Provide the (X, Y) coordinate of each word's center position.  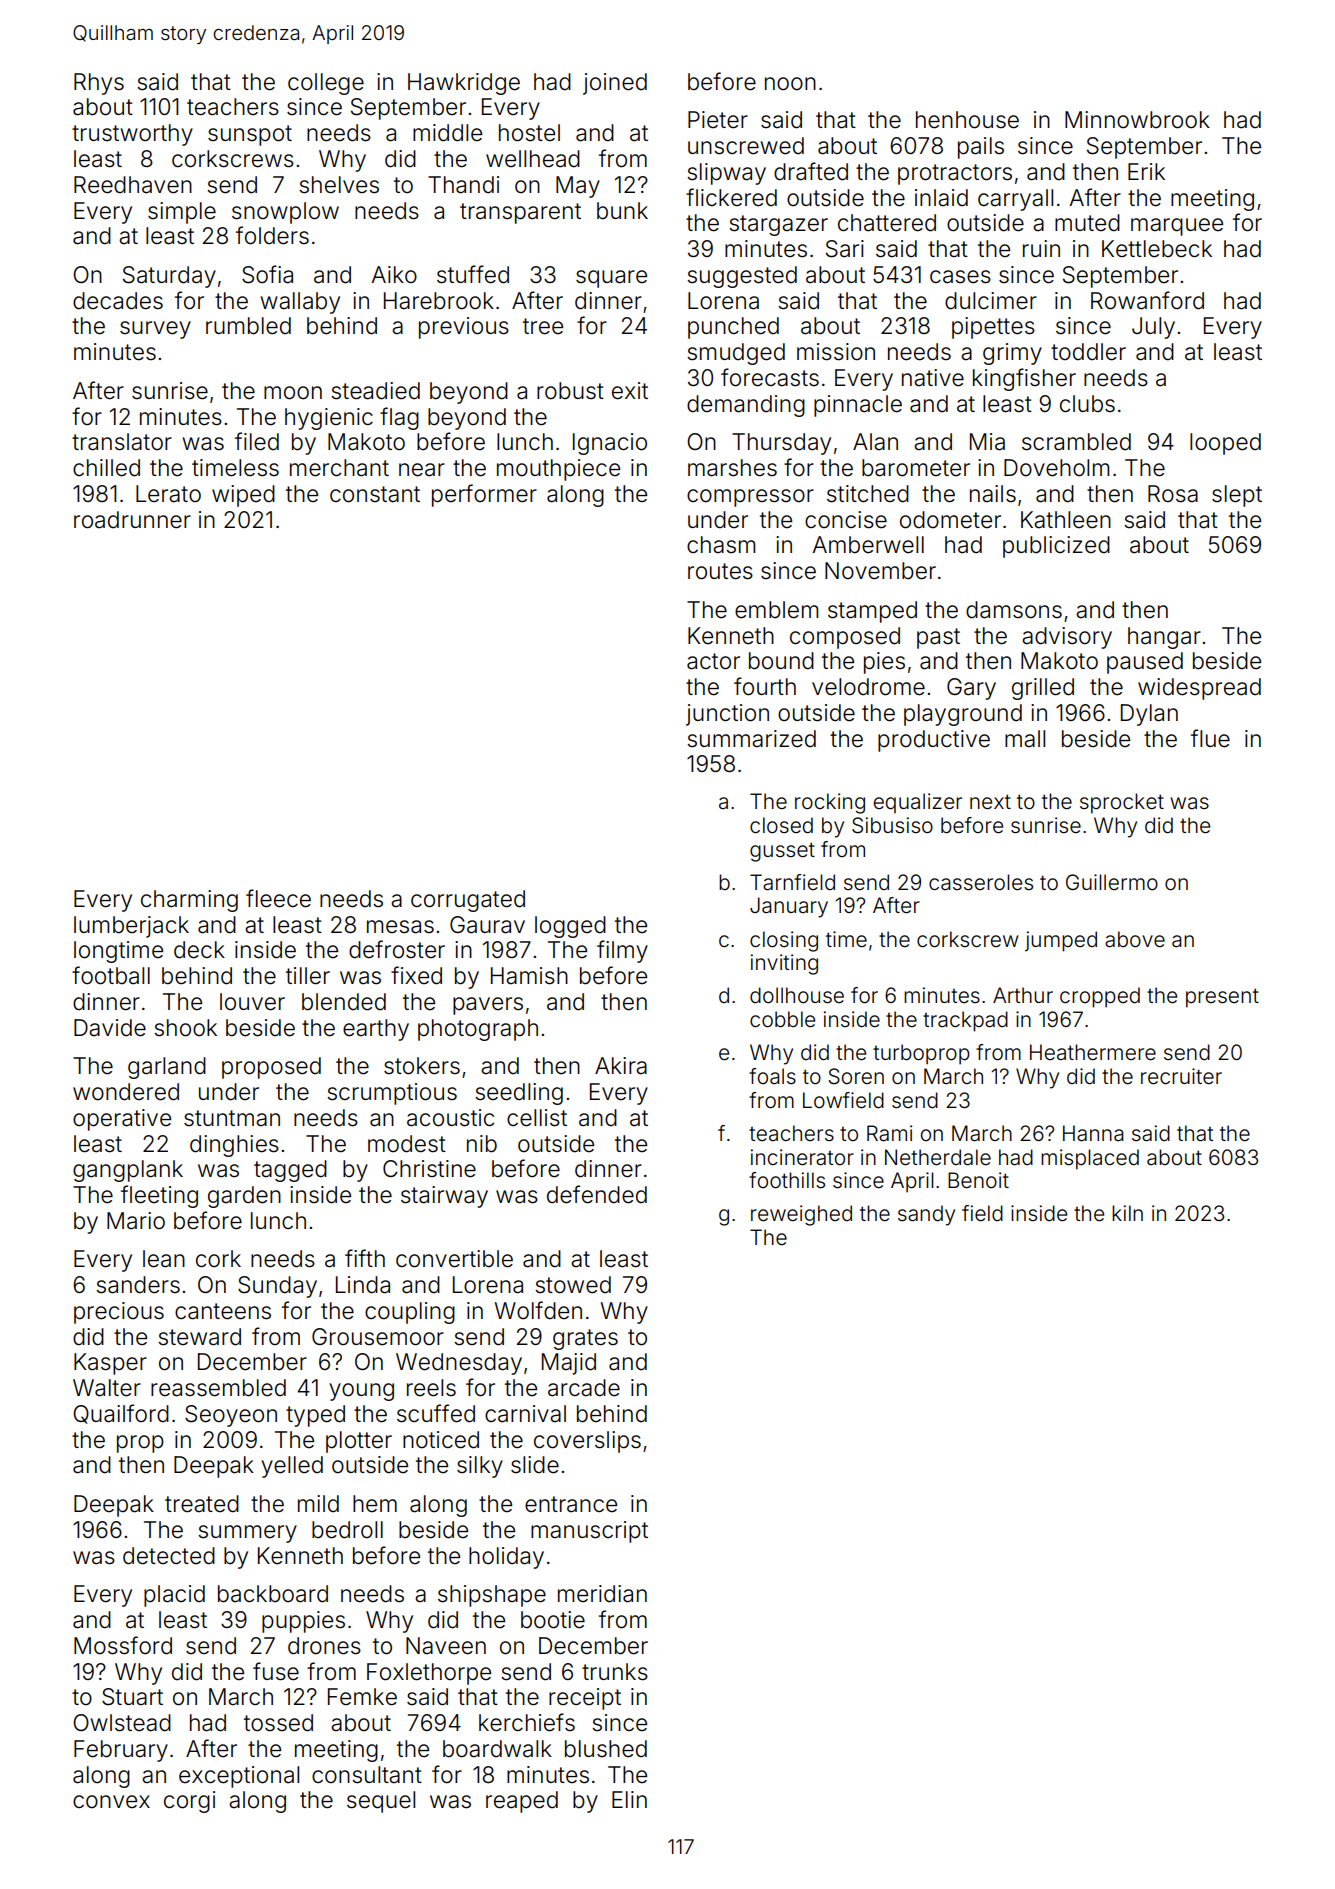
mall (1025, 739)
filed (257, 441)
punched (733, 328)
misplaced (1090, 1159)
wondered (126, 1092)
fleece (278, 898)
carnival (525, 1414)
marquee (1177, 227)
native (933, 378)
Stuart (132, 1697)
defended (597, 1194)
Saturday (169, 277)
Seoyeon (231, 1416)
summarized (751, 739)
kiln (1127, 1213)
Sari (845, 249)
